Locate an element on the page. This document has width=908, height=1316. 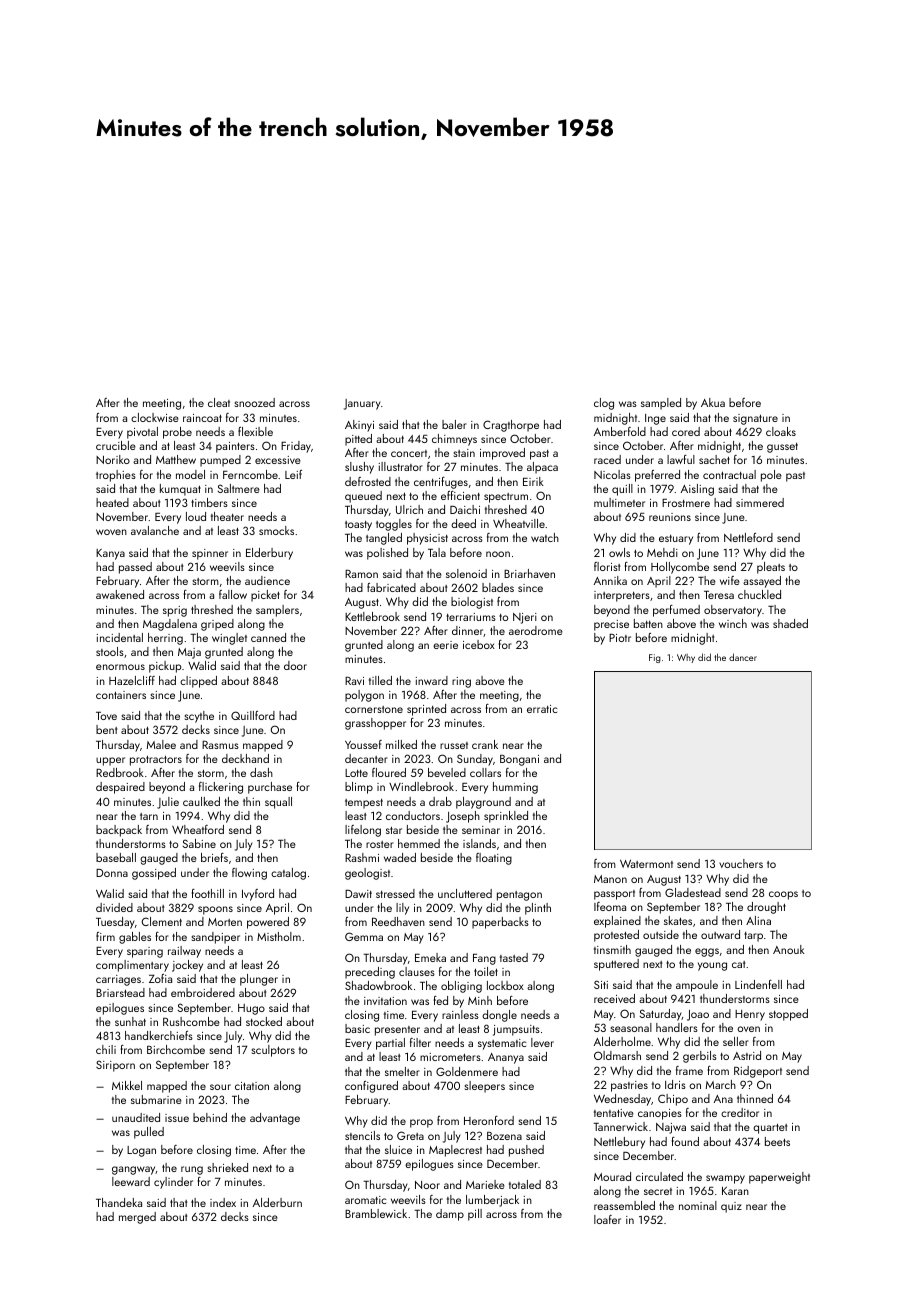
damp is located at coordinates (450, 1215).
